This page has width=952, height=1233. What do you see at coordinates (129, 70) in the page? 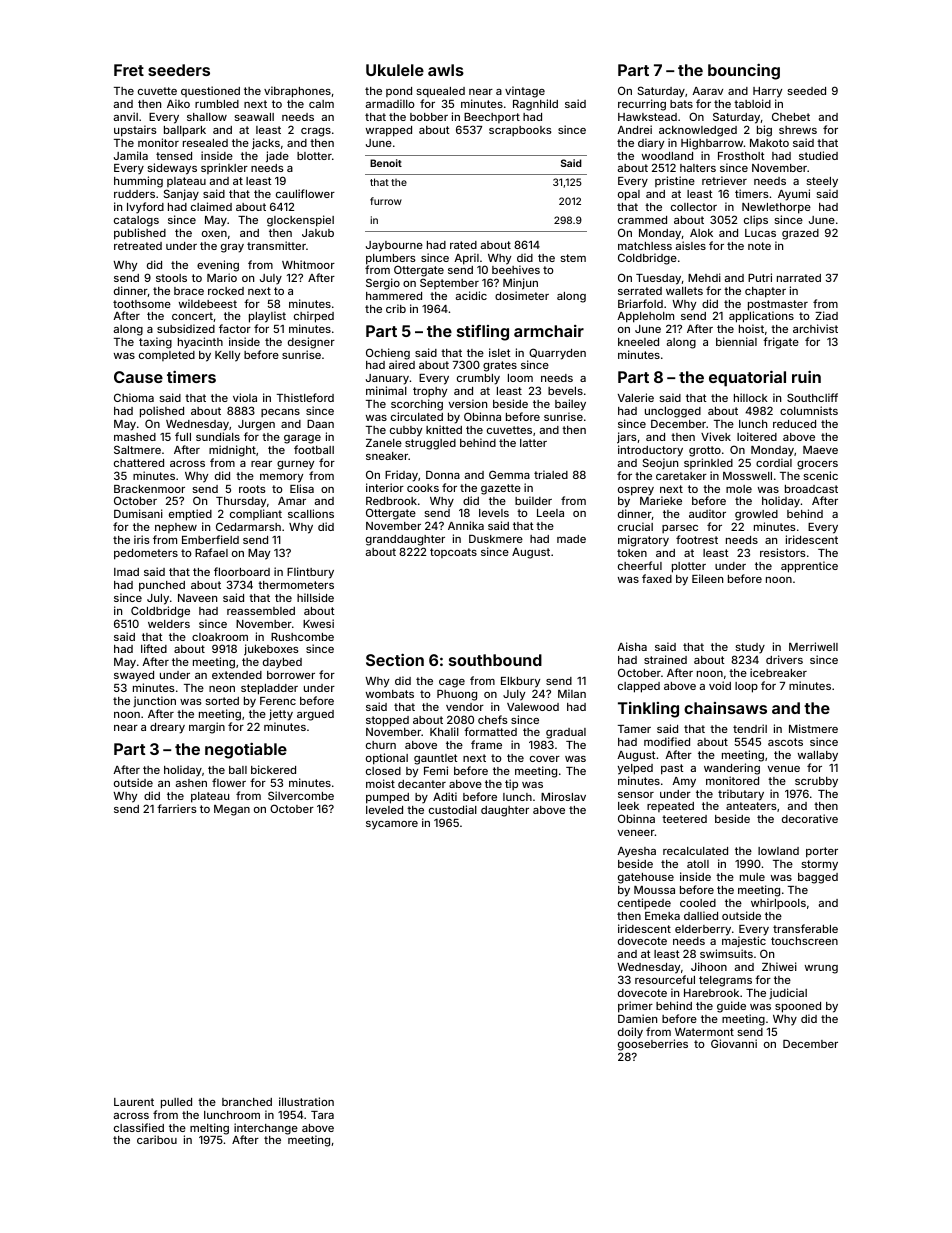
I see `Fret` at bounding box center [129, 70].
